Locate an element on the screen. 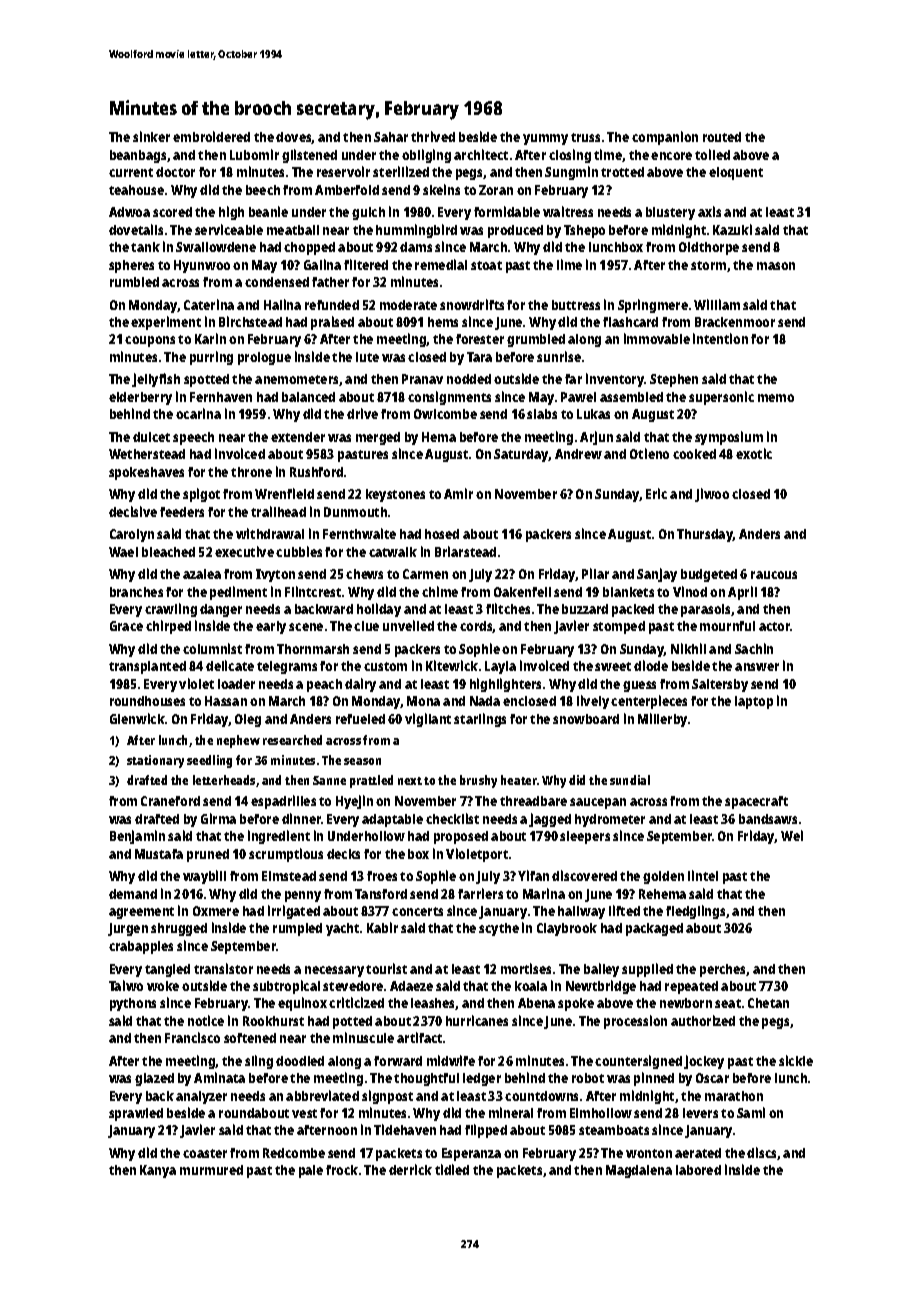 The image size is (924, 1308). William is located at coordinates (717, 304).
